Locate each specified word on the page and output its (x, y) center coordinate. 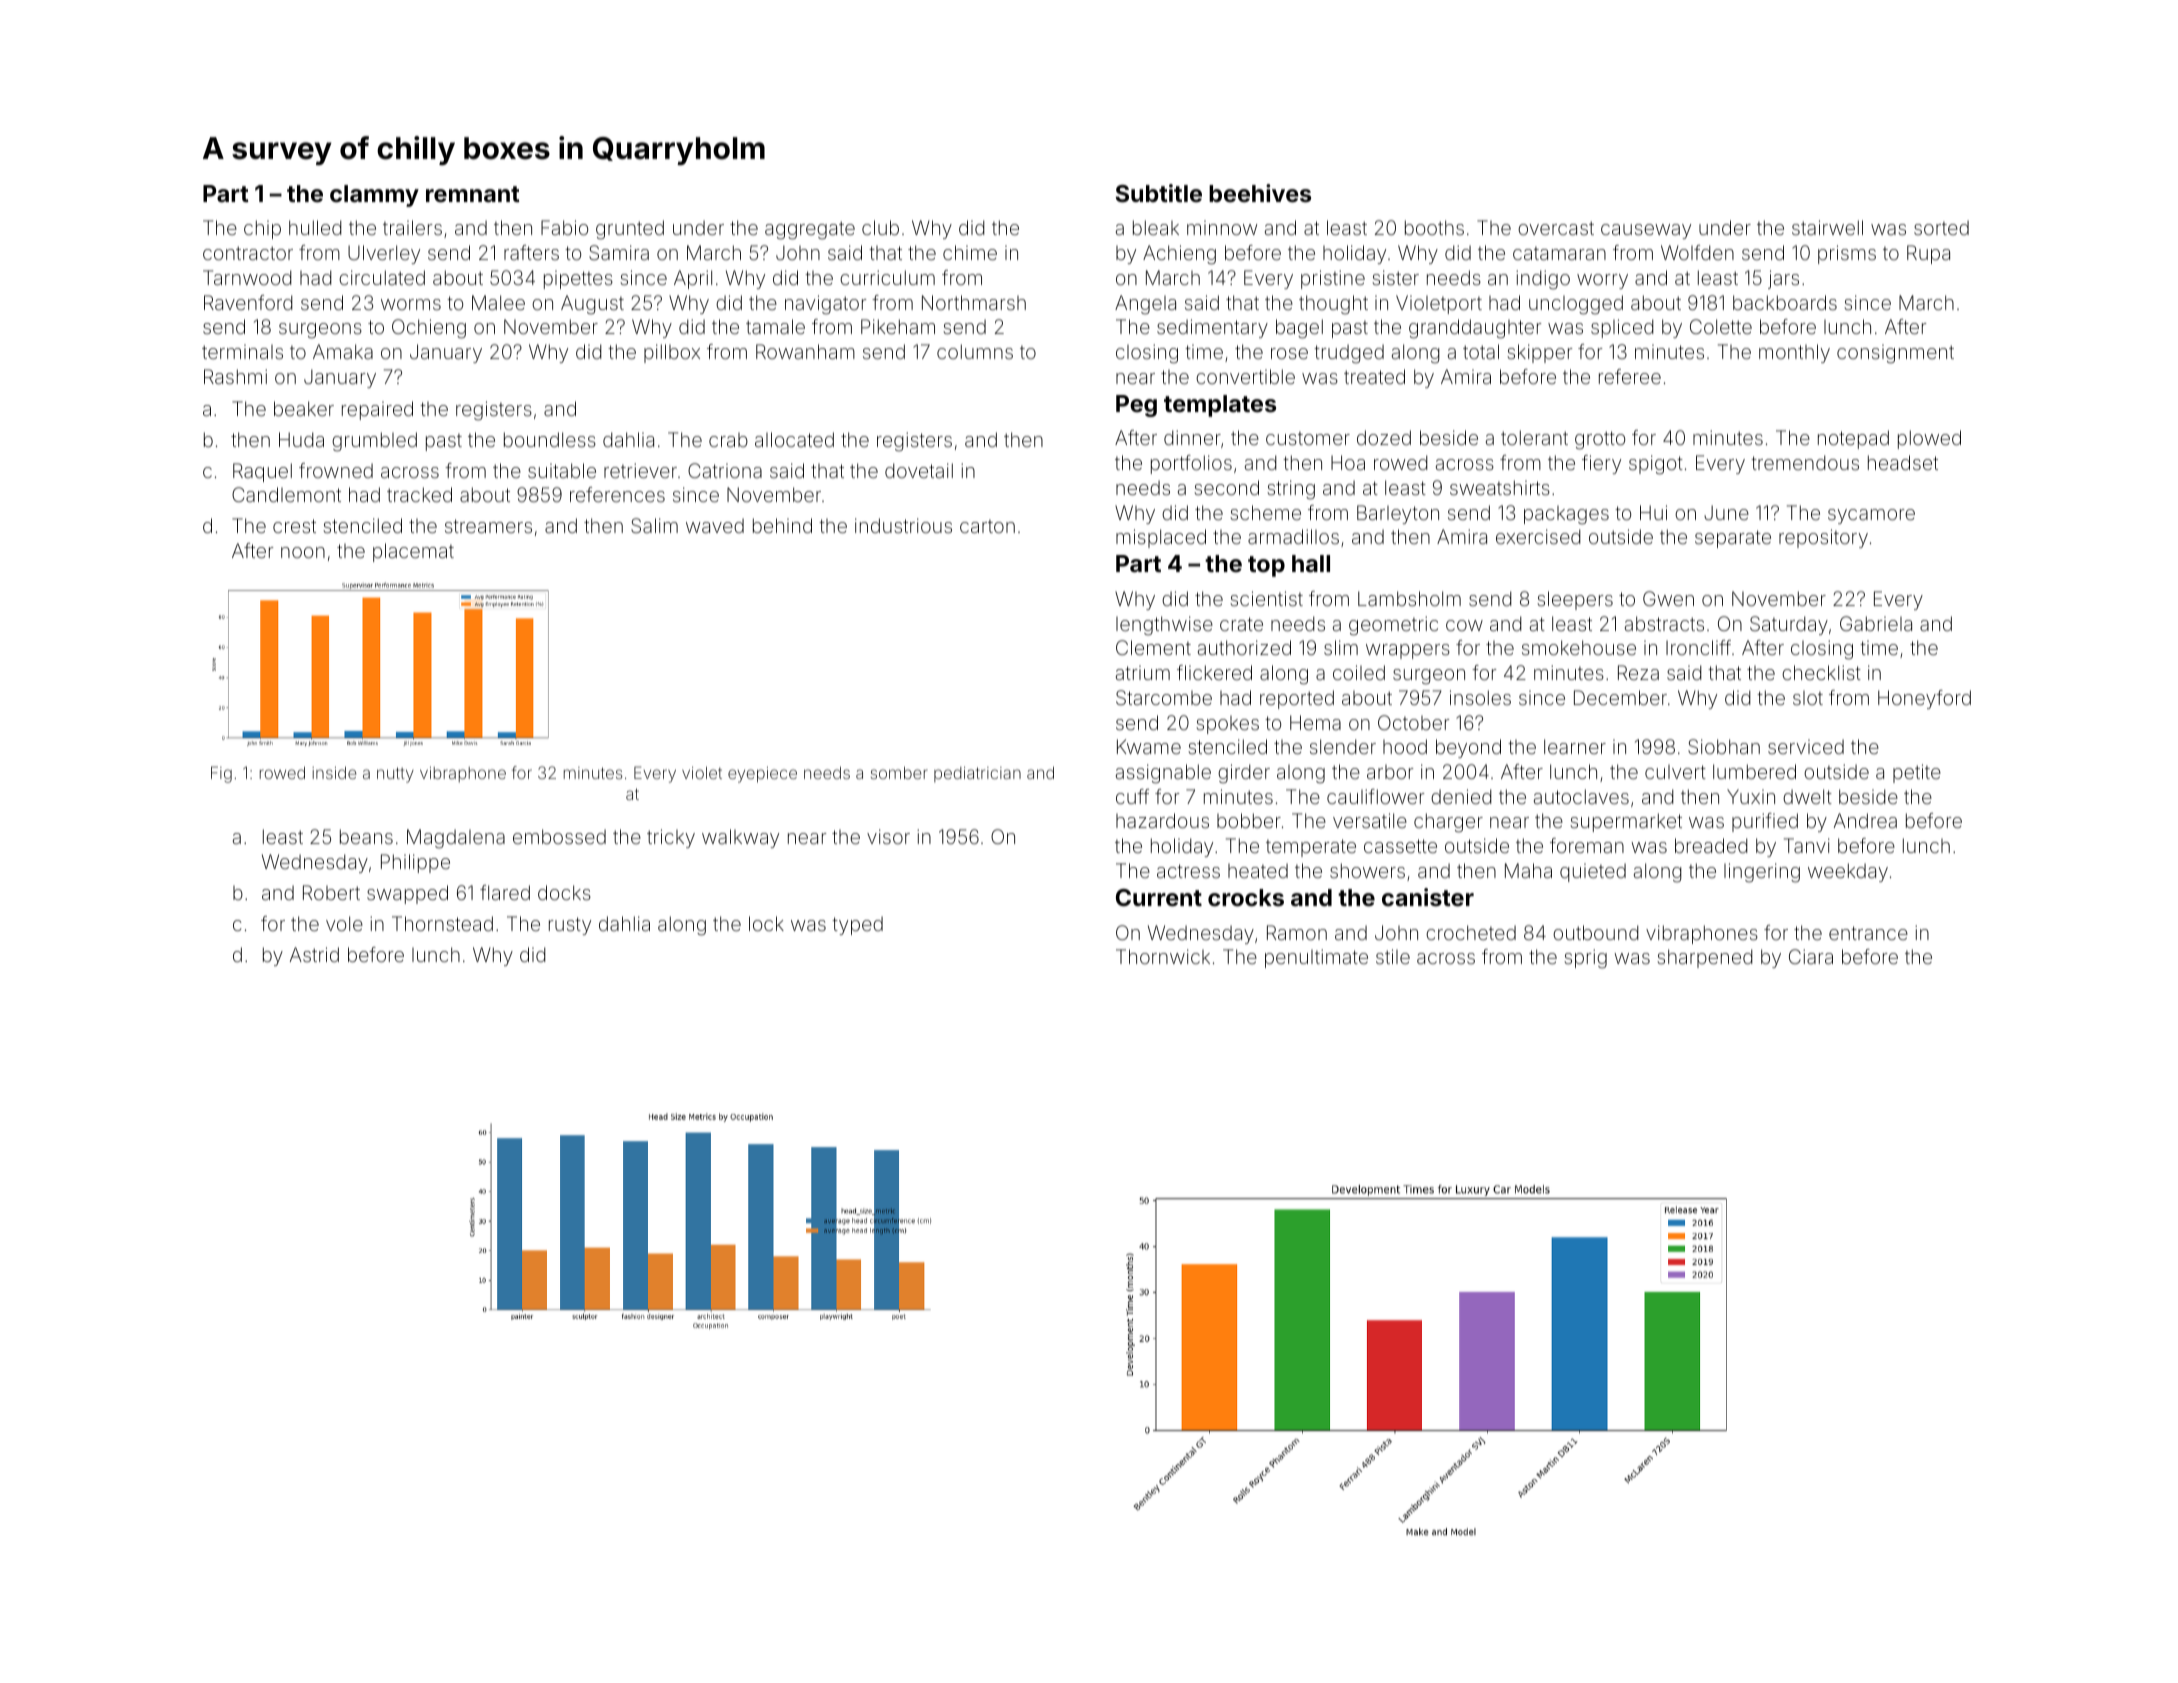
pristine (1333, 279)
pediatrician (977, 774)
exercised (1538, 536)
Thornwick (1163, 956)
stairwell (1827, 227)
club (880, 227)
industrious (903, 525)
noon (303, 552)
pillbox (672, 353)
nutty (395, 775)
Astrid (314, 954)
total (1481, 351)
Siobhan (1724, 746)
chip (262, 229)
